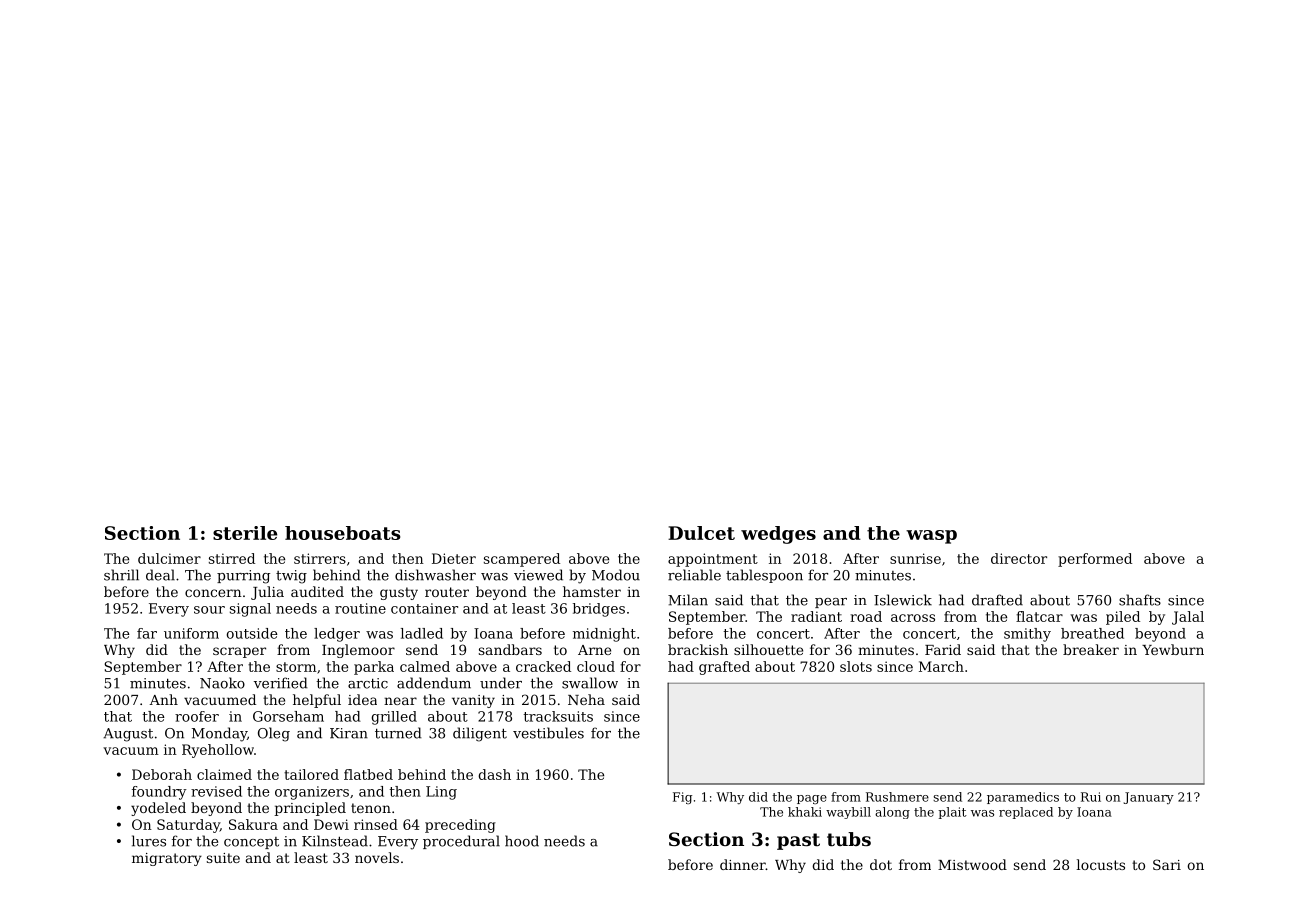 This page has width=1308, height=924. What do you see at coordinates (377, 857) in the page?
I see `novels` at bounding box center [377, 857].
